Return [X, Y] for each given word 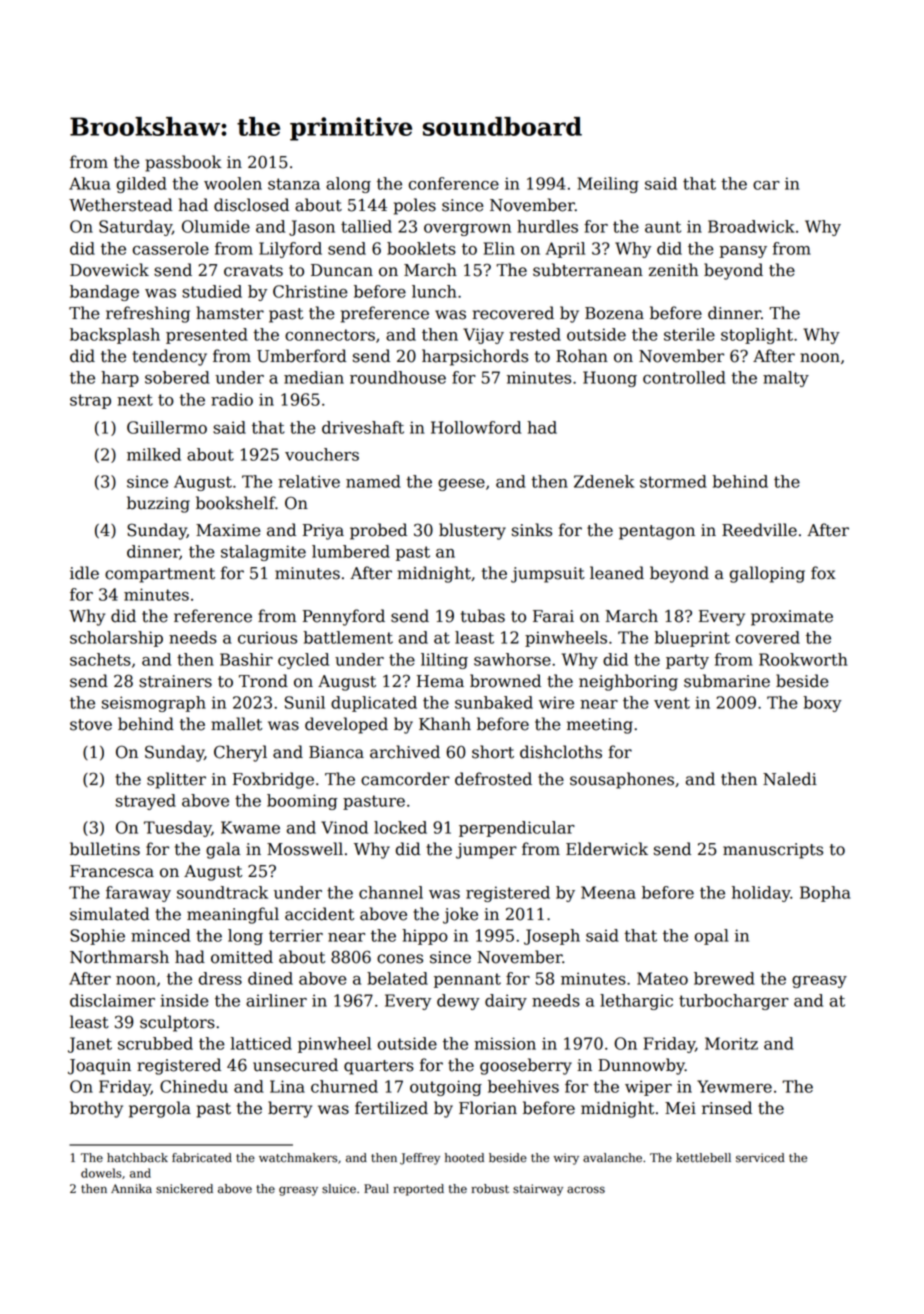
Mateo [662, 978]
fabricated [202, 1158]
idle [84, 573]
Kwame [250, 827]
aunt [663, 227]
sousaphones [622, 780]
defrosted [493, 779]
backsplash [115, 336]
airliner [276, 1000]
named [373, 481]
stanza [294, 184]
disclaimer [112, 1000]
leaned [617, 573]
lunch [434, 291]
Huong [610, 379]
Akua [90, 183]
